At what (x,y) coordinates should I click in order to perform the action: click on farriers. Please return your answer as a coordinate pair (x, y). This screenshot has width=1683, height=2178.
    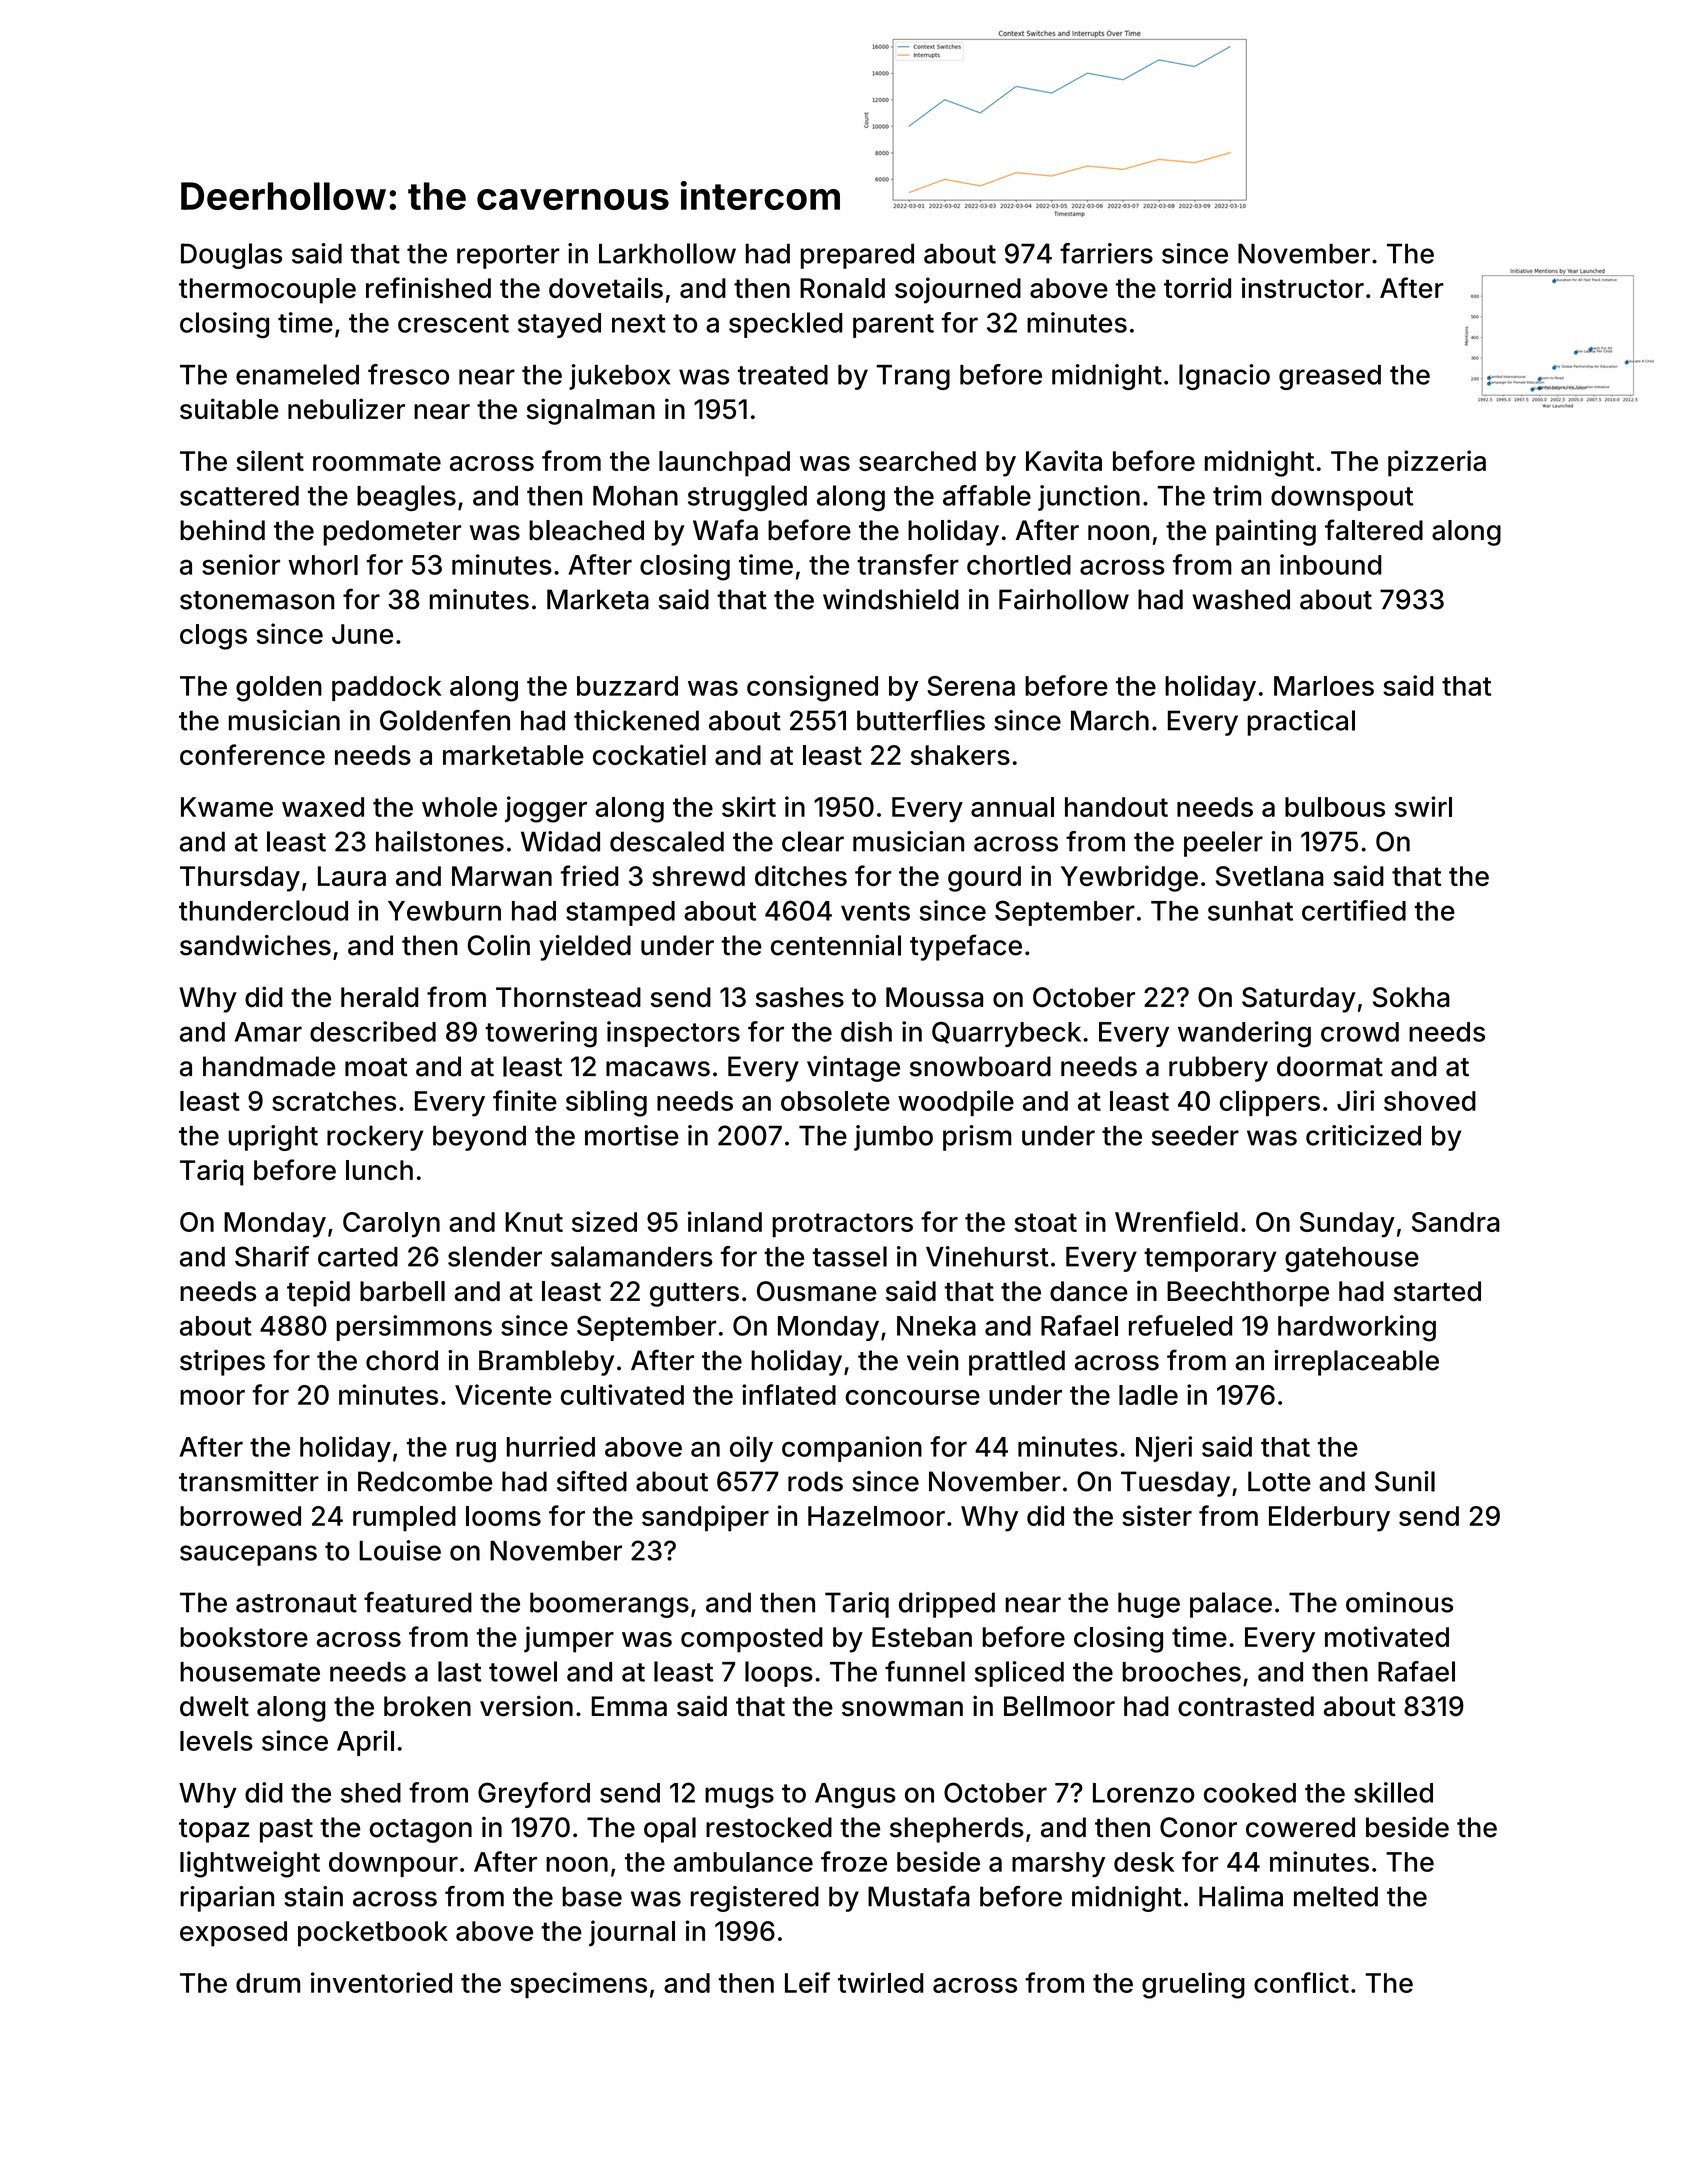
    Looking at the image, I should click on (1106, 253).
